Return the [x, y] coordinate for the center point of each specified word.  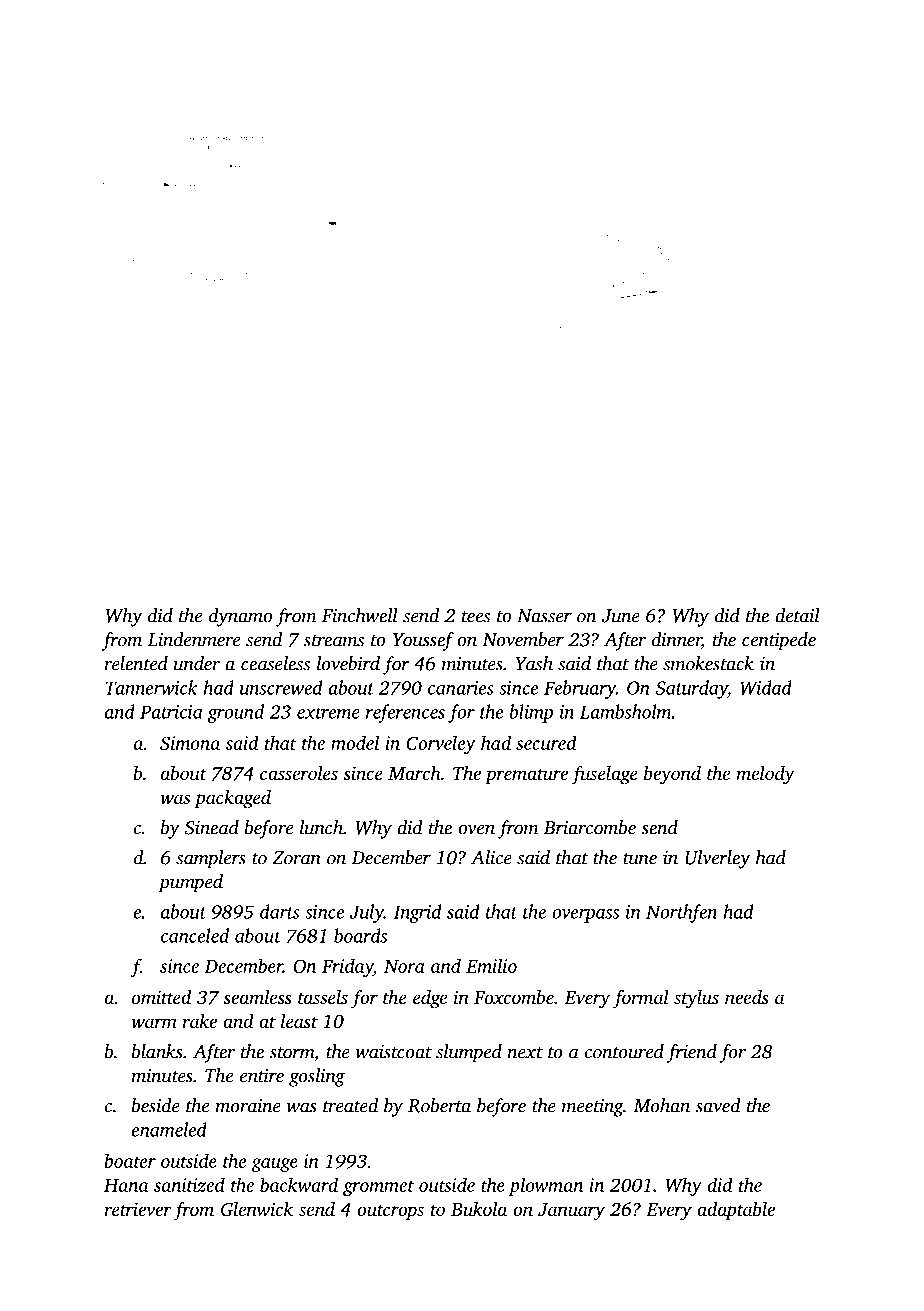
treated [350, 1105]
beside [156, 1105]
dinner [677, 640]
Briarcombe [590, 827]
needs [747, 997]
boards [360, 935]
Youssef [423, 641]
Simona [190, 743]
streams [334, 641]
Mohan [661, 1105]
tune [640, 859]
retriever [138, 1209]
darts [280, 911]
